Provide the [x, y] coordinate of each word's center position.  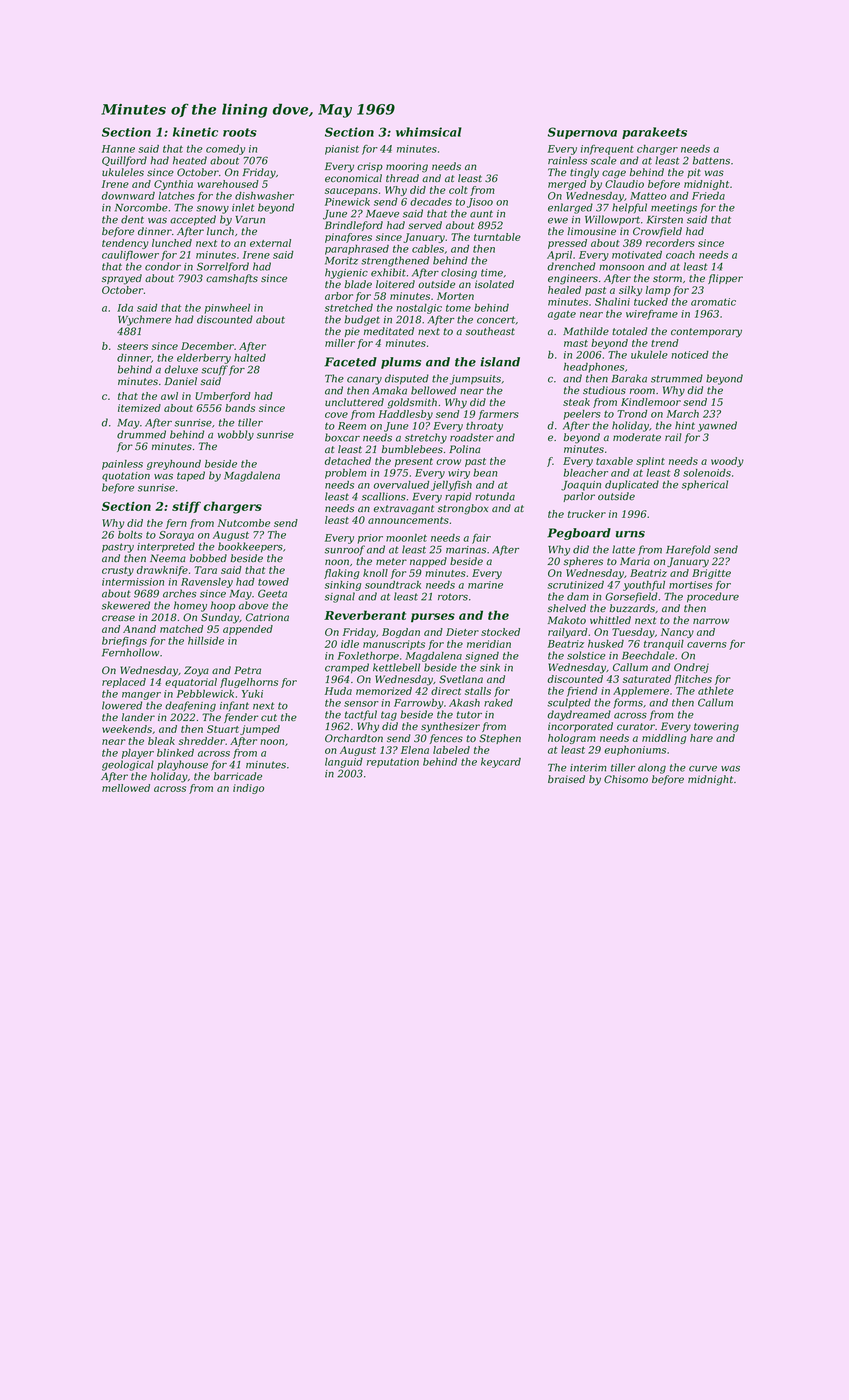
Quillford [124, 161]
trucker [587, 514]
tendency [125, 244]
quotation [126, 477]
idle [350, 644]
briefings [124, 642]
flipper [725, 279]
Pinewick [347, 202]
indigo [248, 789]
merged [567, 185]
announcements [408, 520]
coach [680, 255]
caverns [707, 645]
